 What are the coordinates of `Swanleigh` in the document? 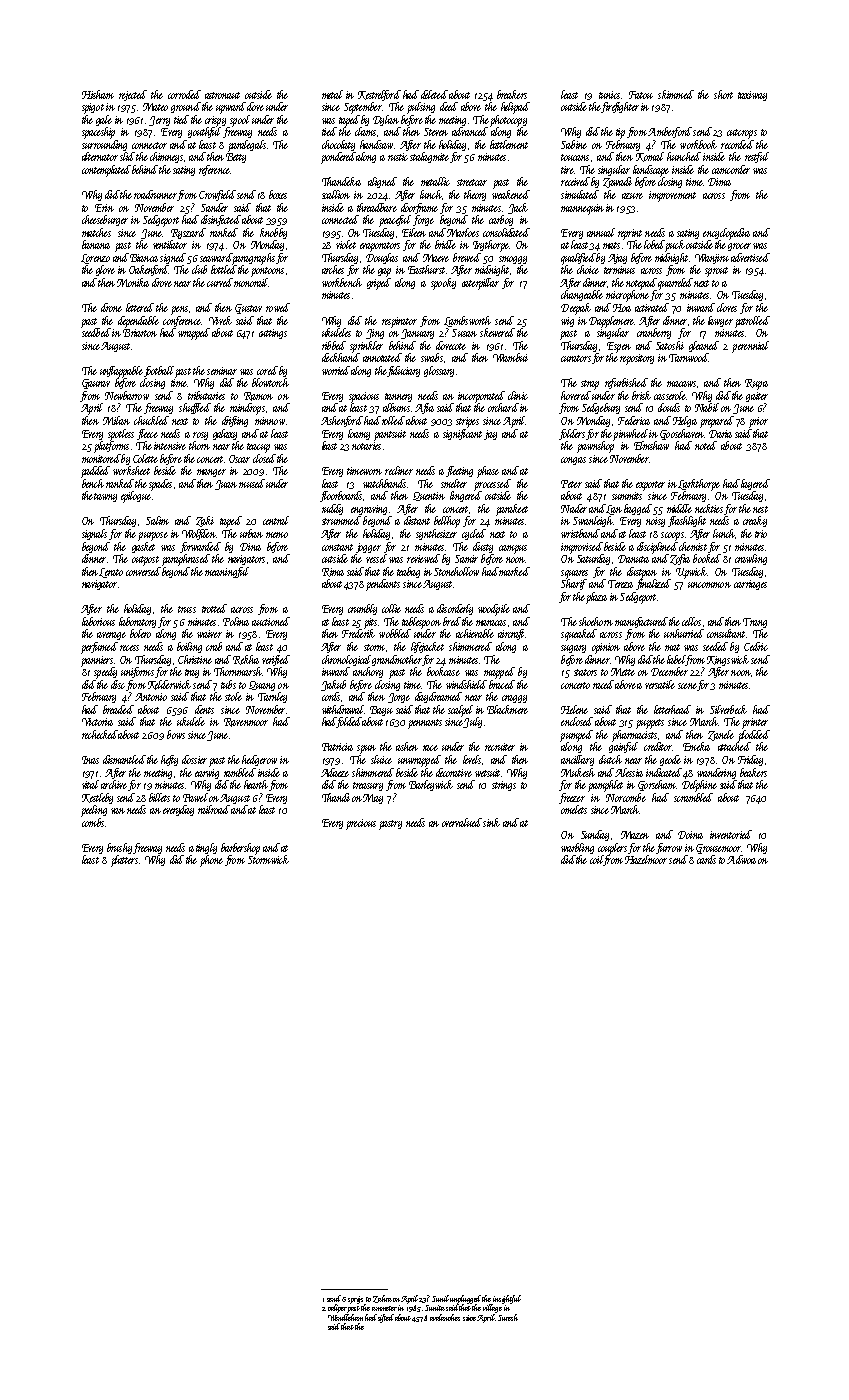 It's located at (593, 521).
